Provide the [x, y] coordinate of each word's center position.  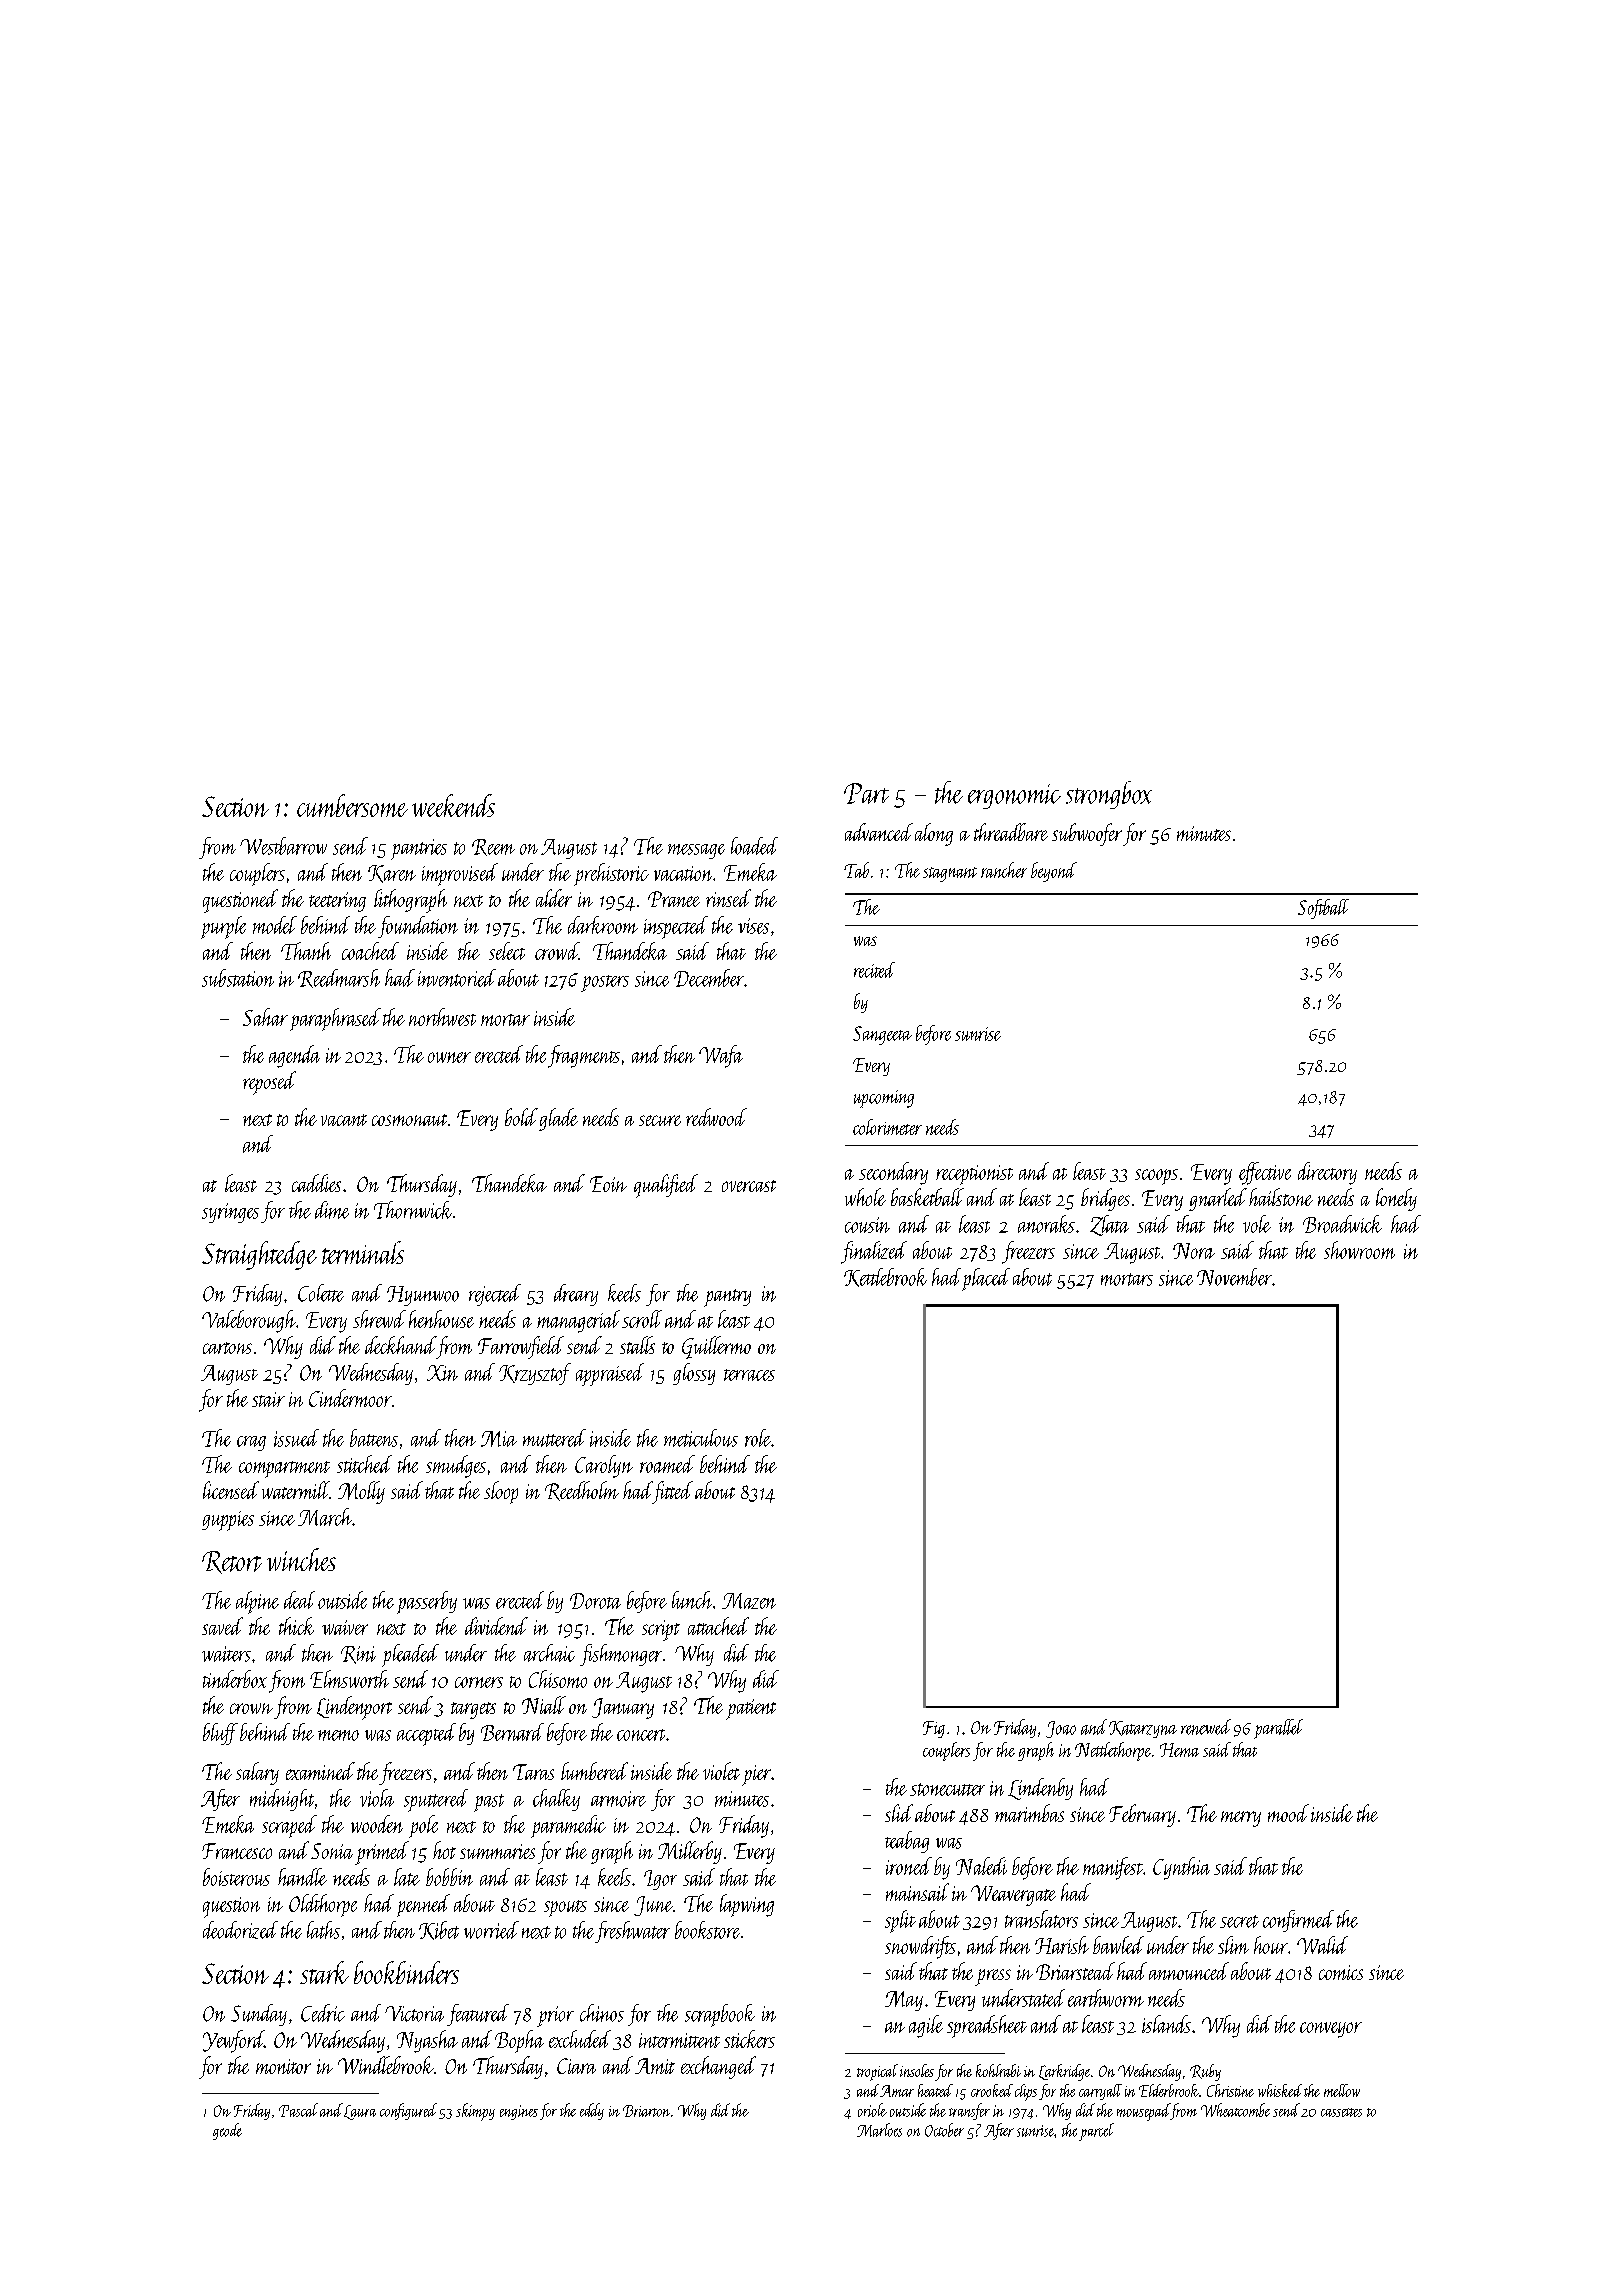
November [1234, 1277]
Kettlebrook [885, 1277]
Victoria [414, 2014]
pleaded [410, 1655]
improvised [460, 874]
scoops [1156, 1177]
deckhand [400, 1345]
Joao [1061, 1729]
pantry [727, 1298]
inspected [676, 927]
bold [521, 1117]
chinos [602, 2013]
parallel [1278, 1729]
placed [986, 1279]
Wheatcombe [1235, 2110]
